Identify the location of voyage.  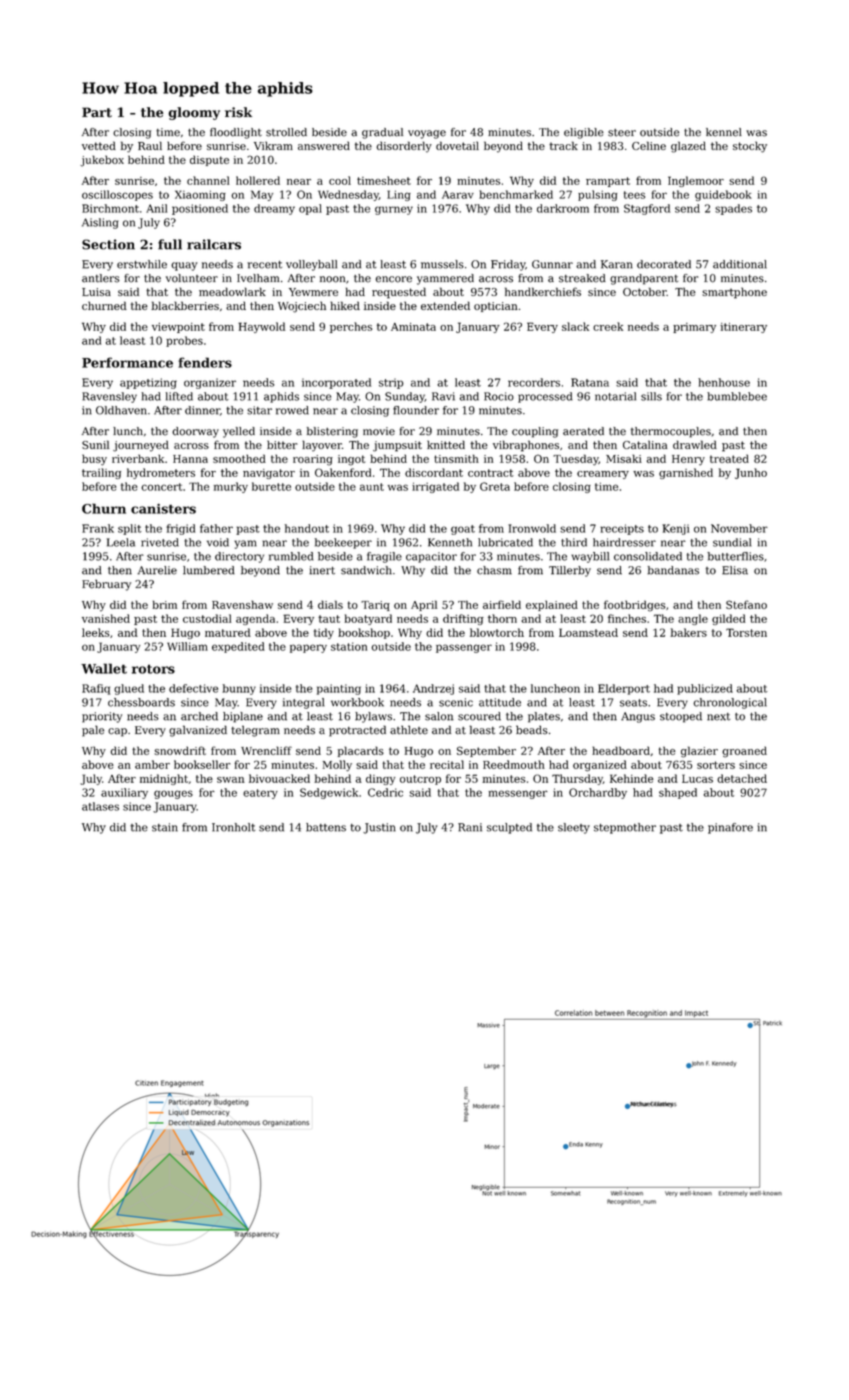
(427, 134).
